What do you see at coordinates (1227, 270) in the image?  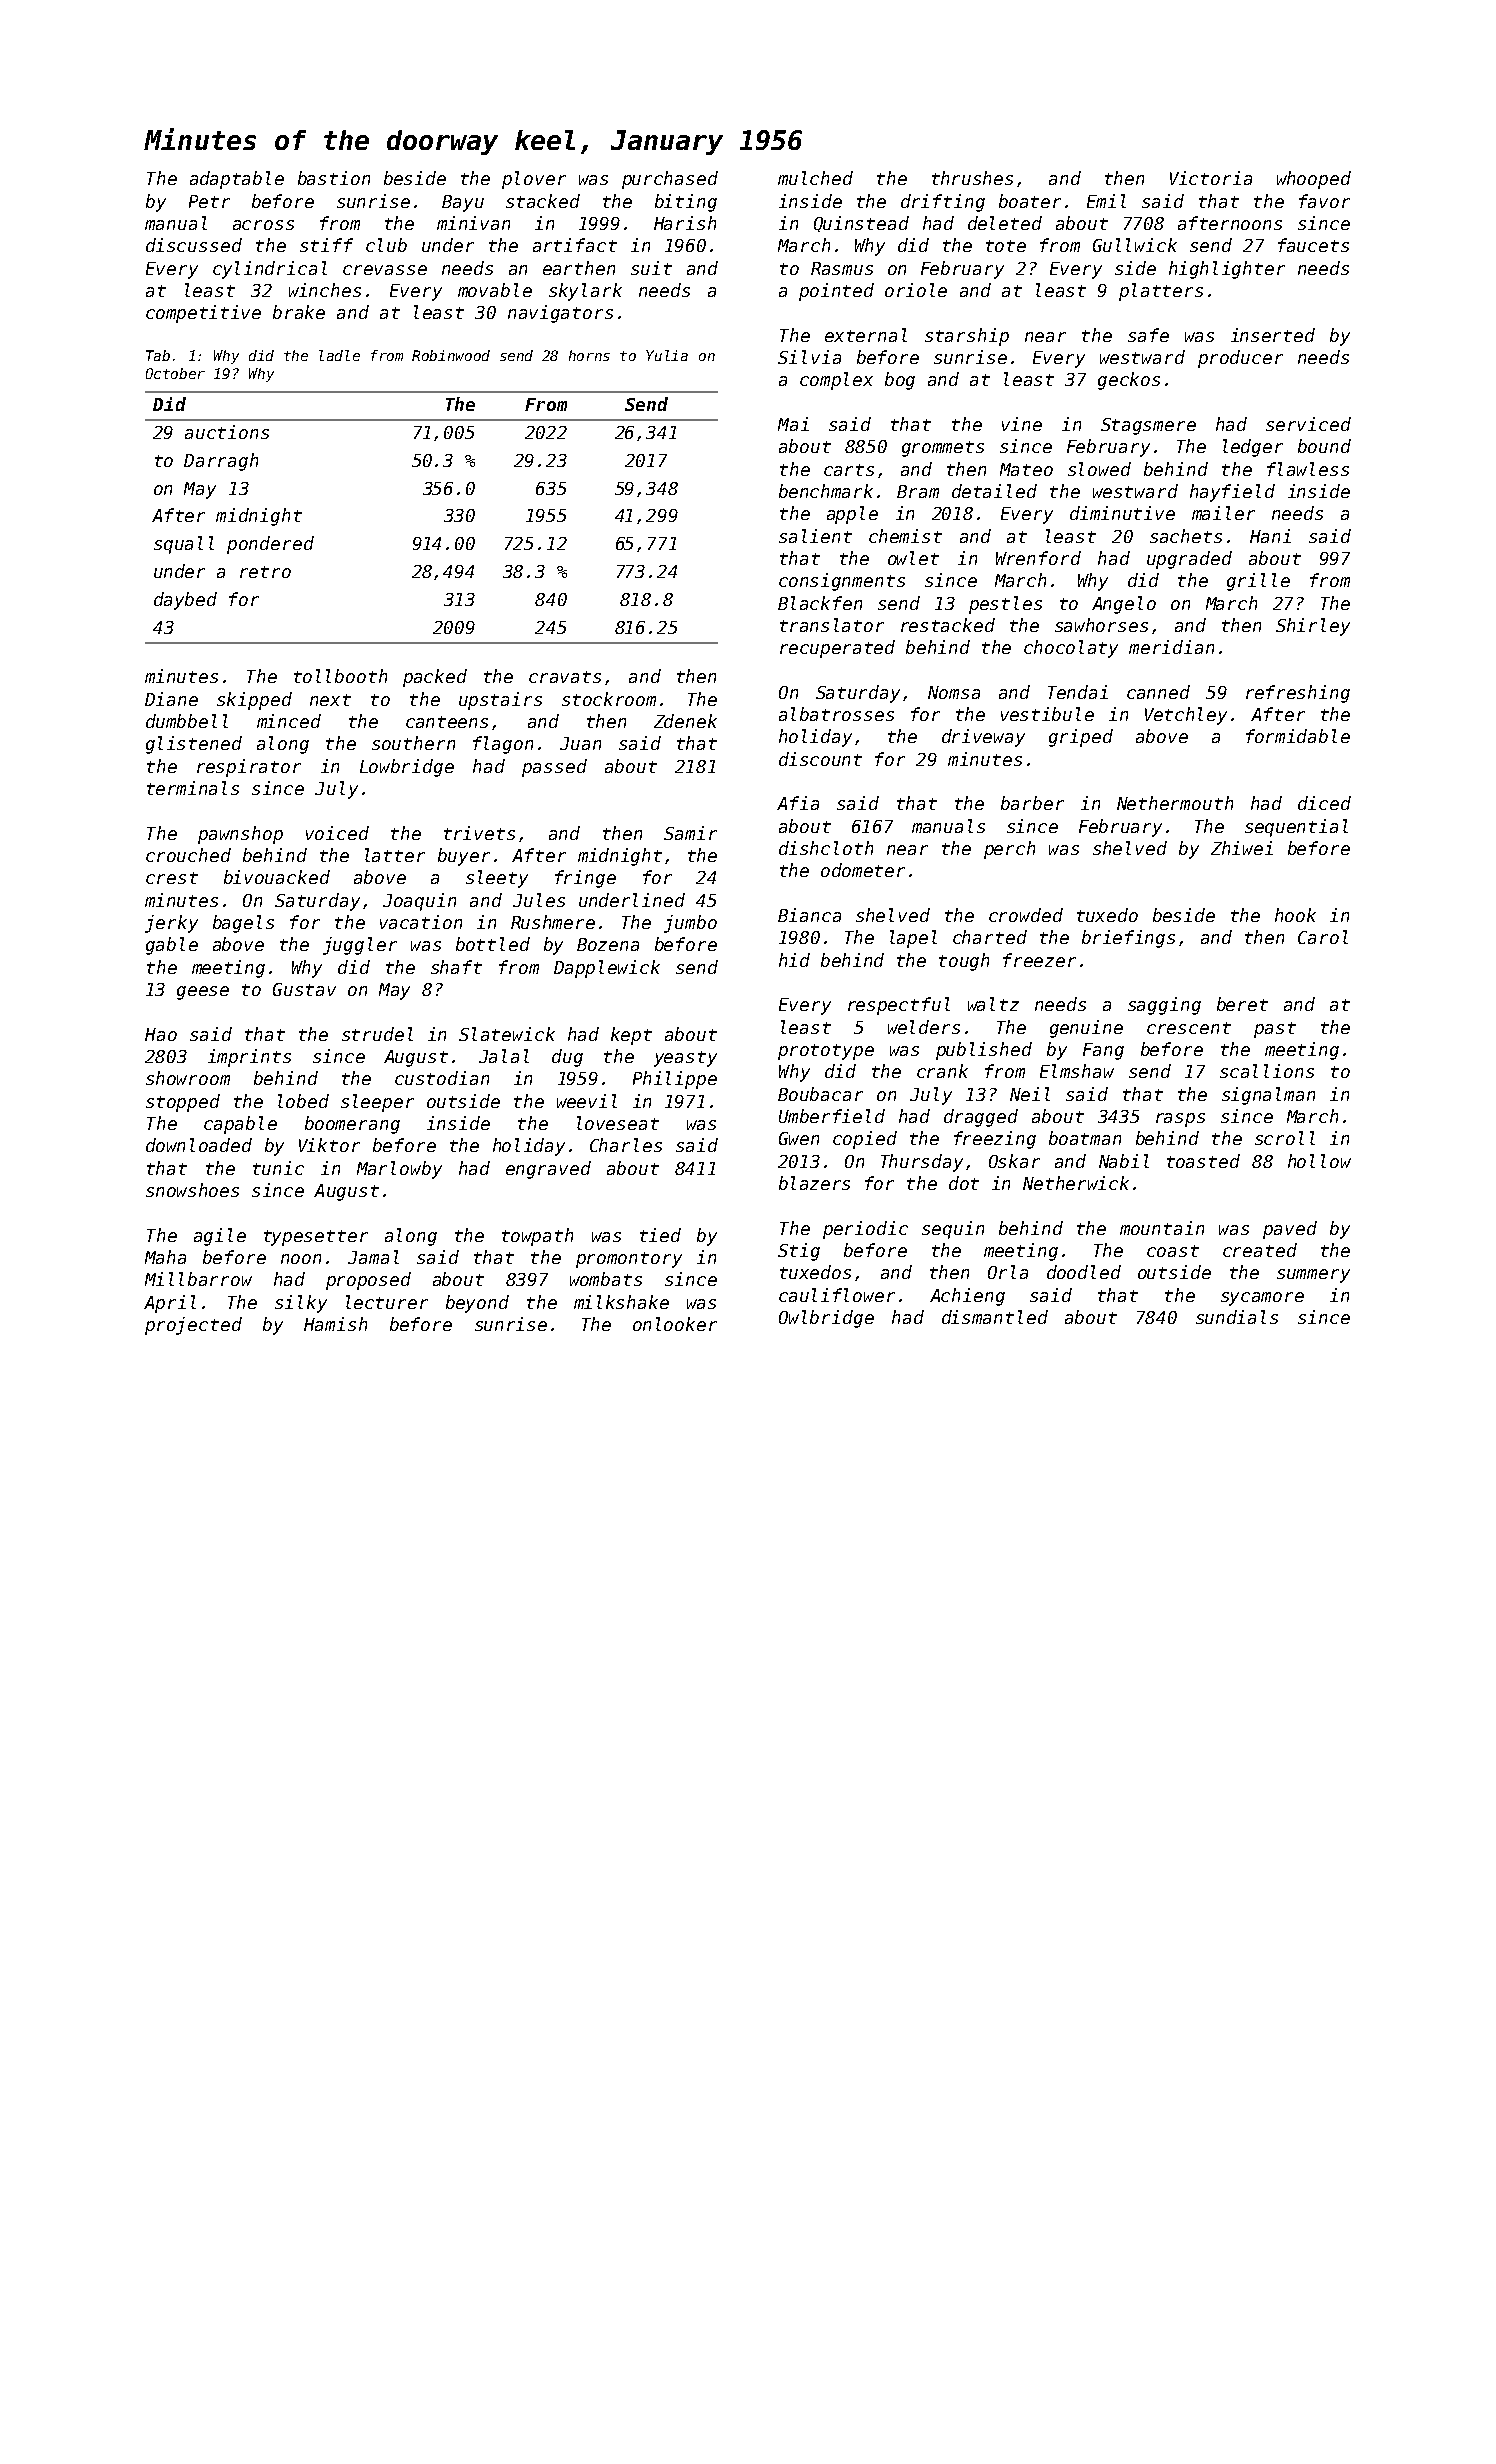 I see `highlighter` at bounding box center [1227, 270].
